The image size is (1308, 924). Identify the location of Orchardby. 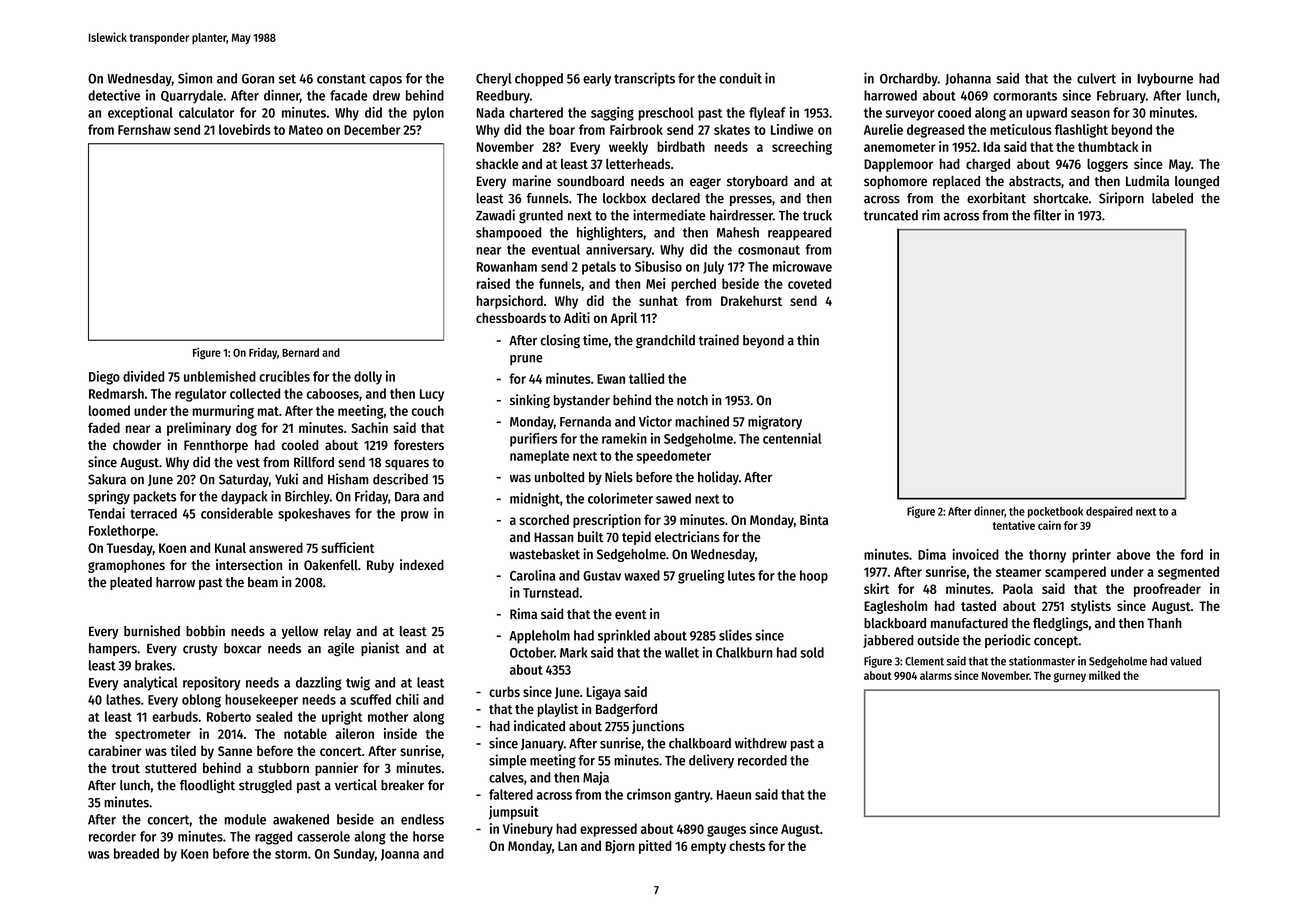
(909, 79).
